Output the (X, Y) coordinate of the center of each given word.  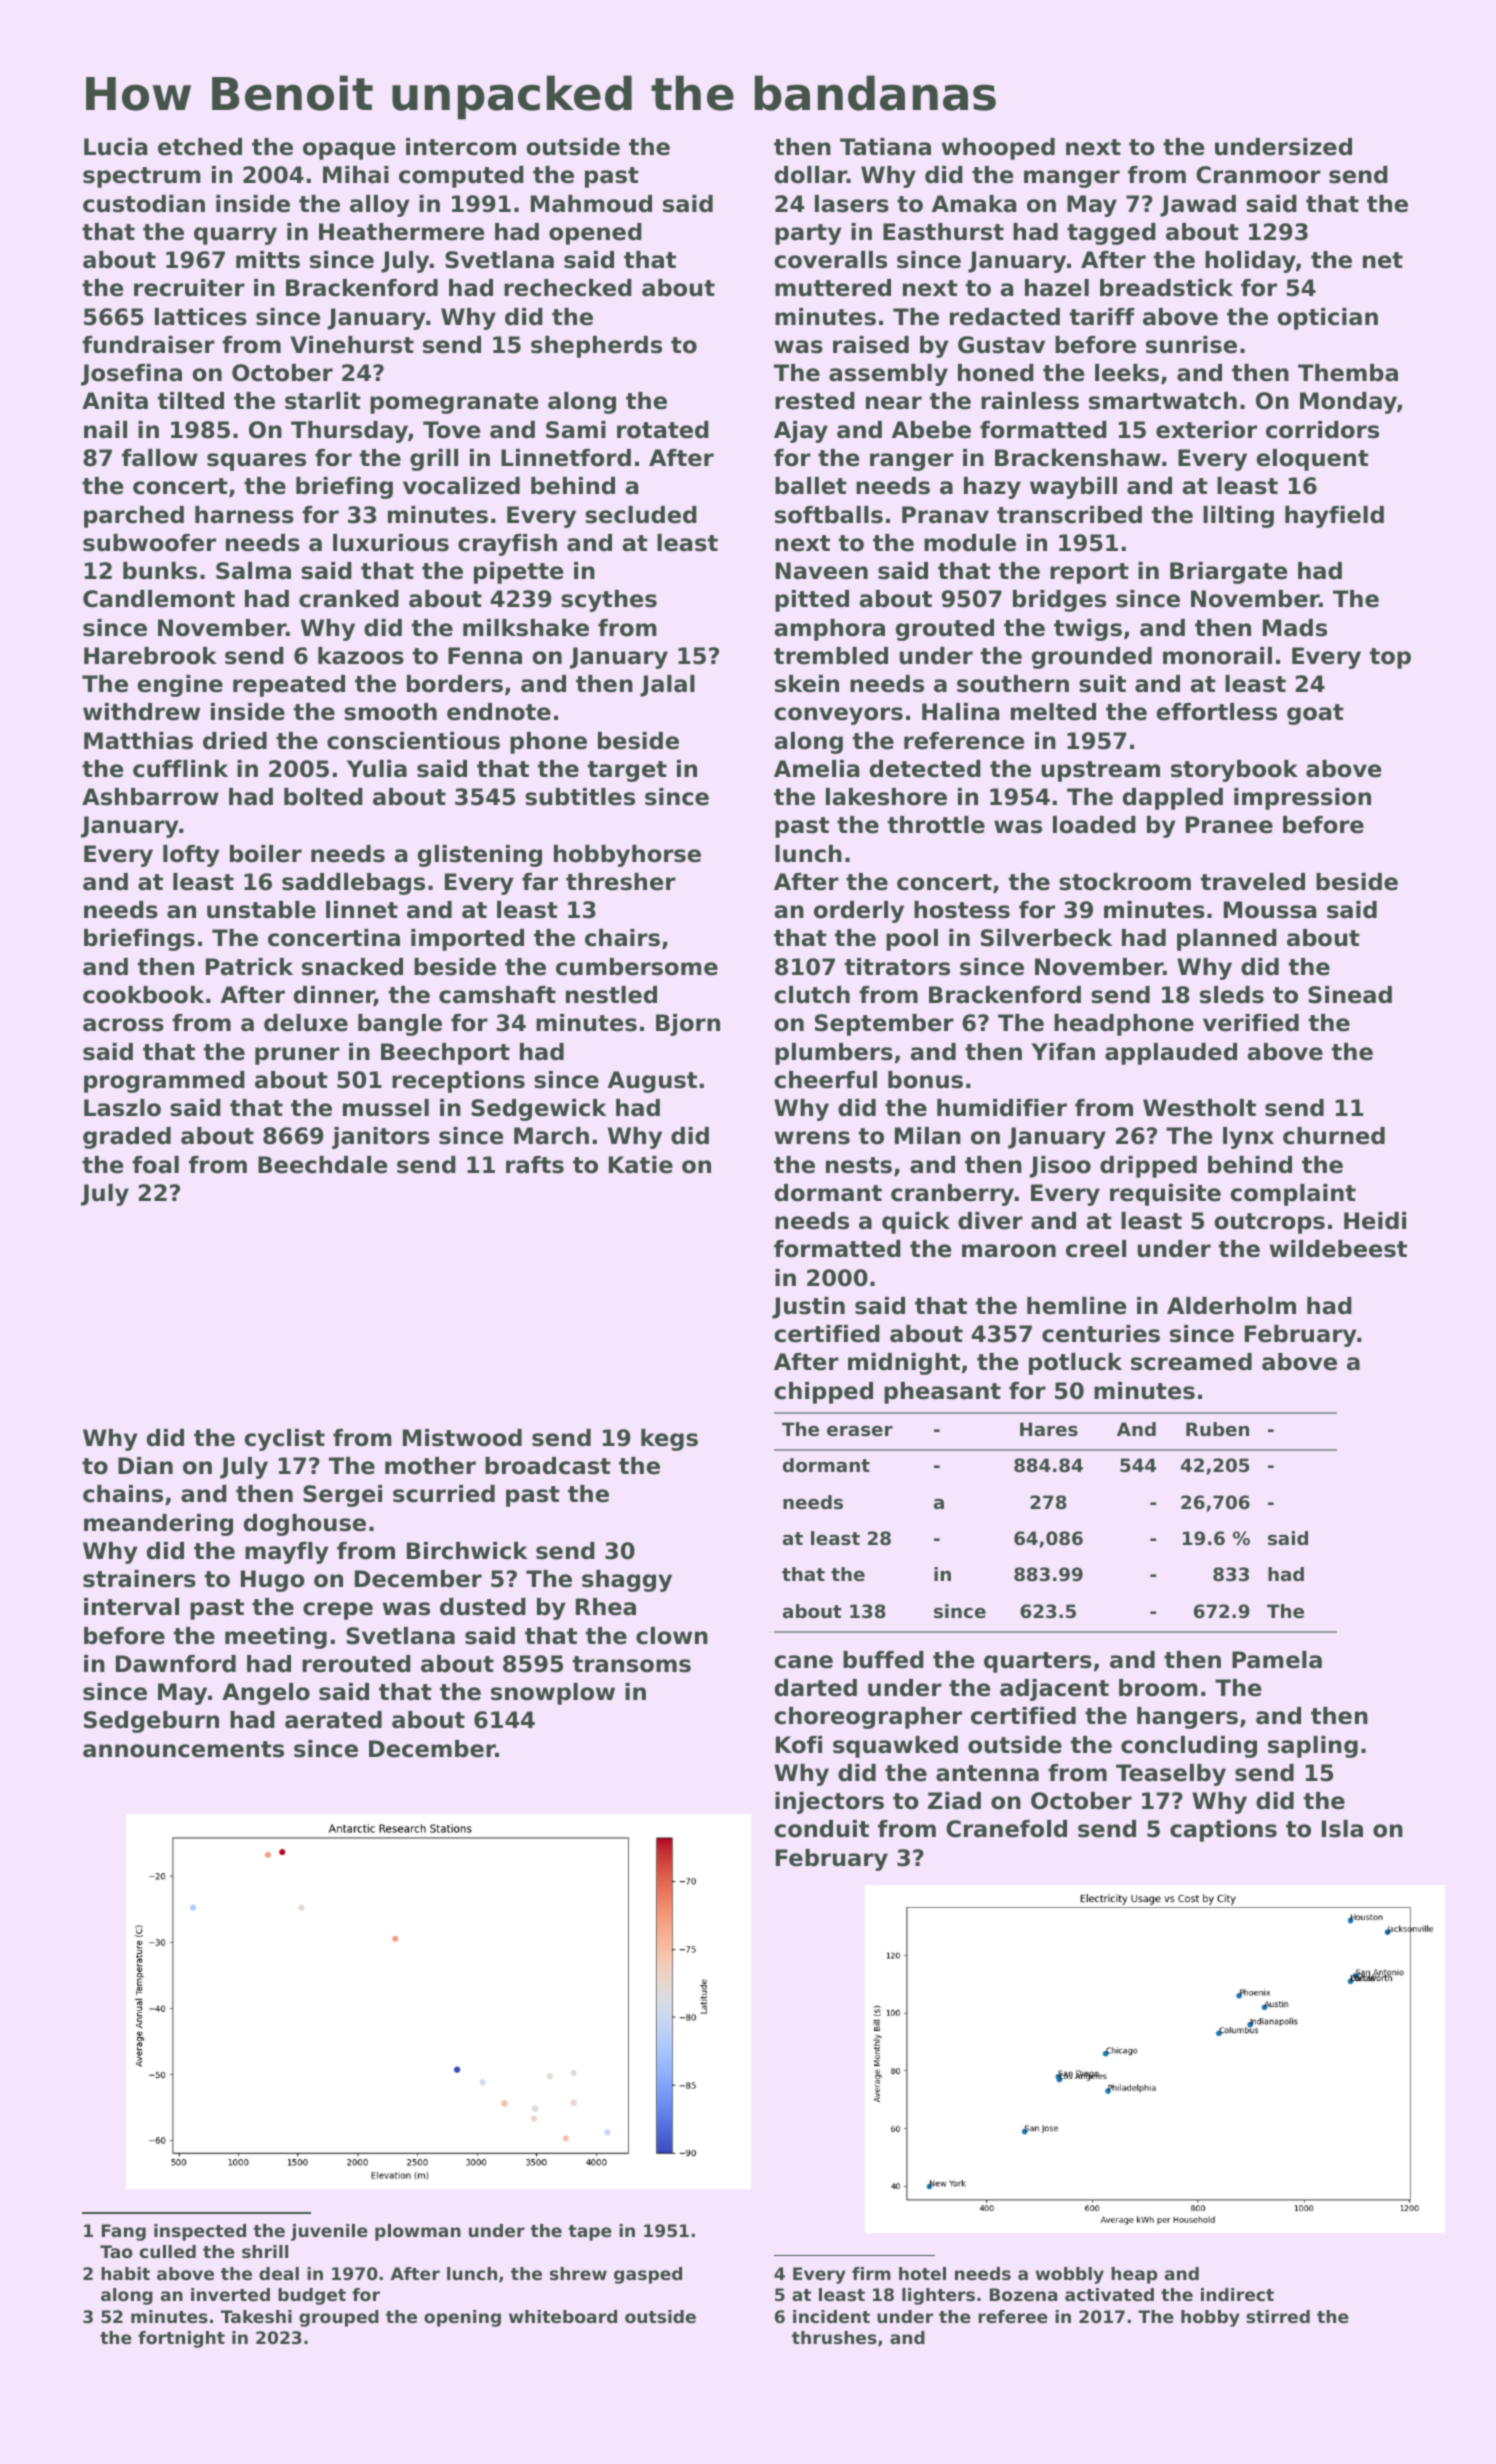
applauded (1171, 1054)
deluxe (306, 1023)
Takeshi (256, 2316)
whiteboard (563, 2316)
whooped (998, 149)
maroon (1009, 1251)
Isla (1342, 1829)
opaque (349, 151)
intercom (461, 147)
